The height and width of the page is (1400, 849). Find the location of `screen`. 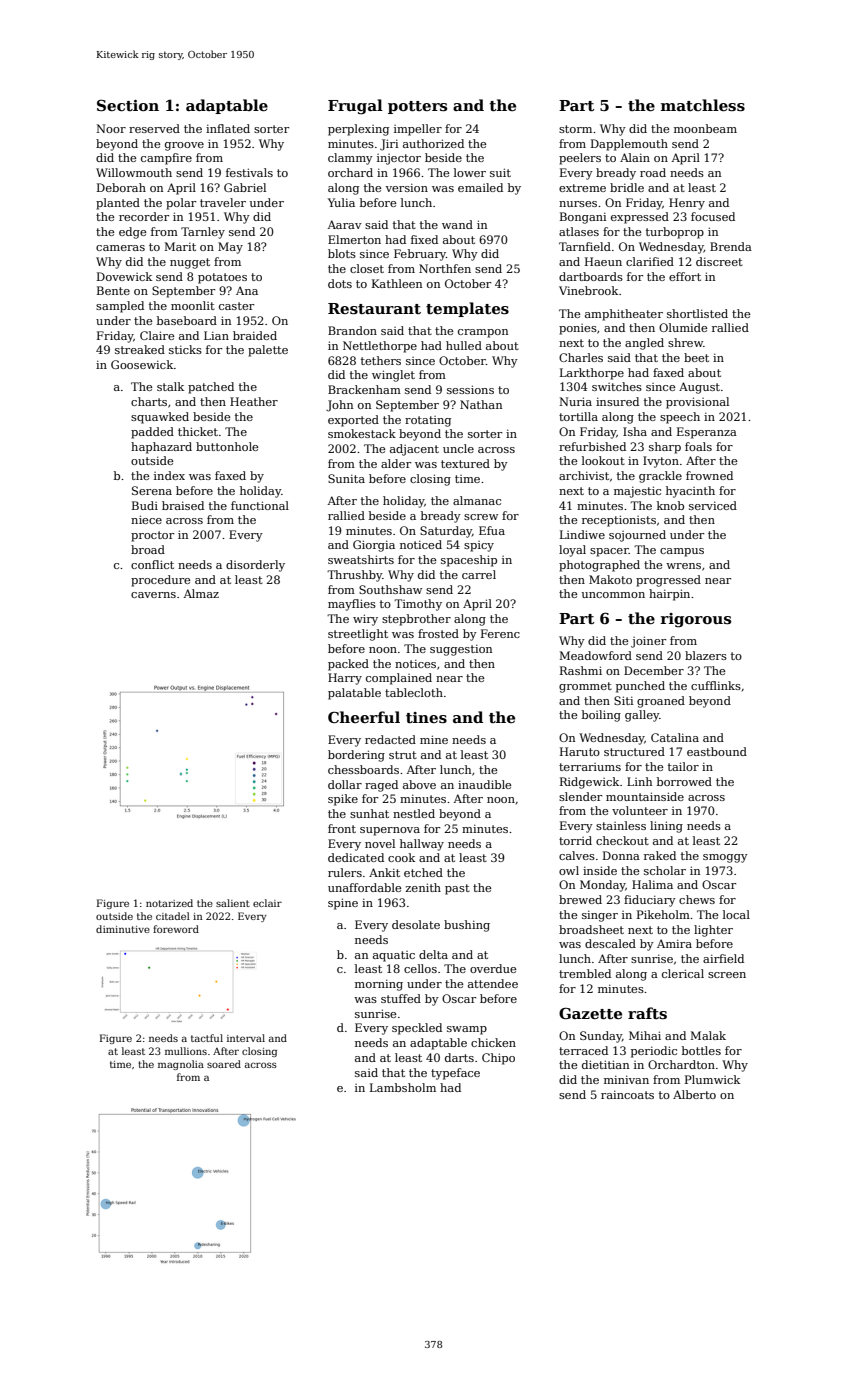

screen is located at coordinates (727, 975).
